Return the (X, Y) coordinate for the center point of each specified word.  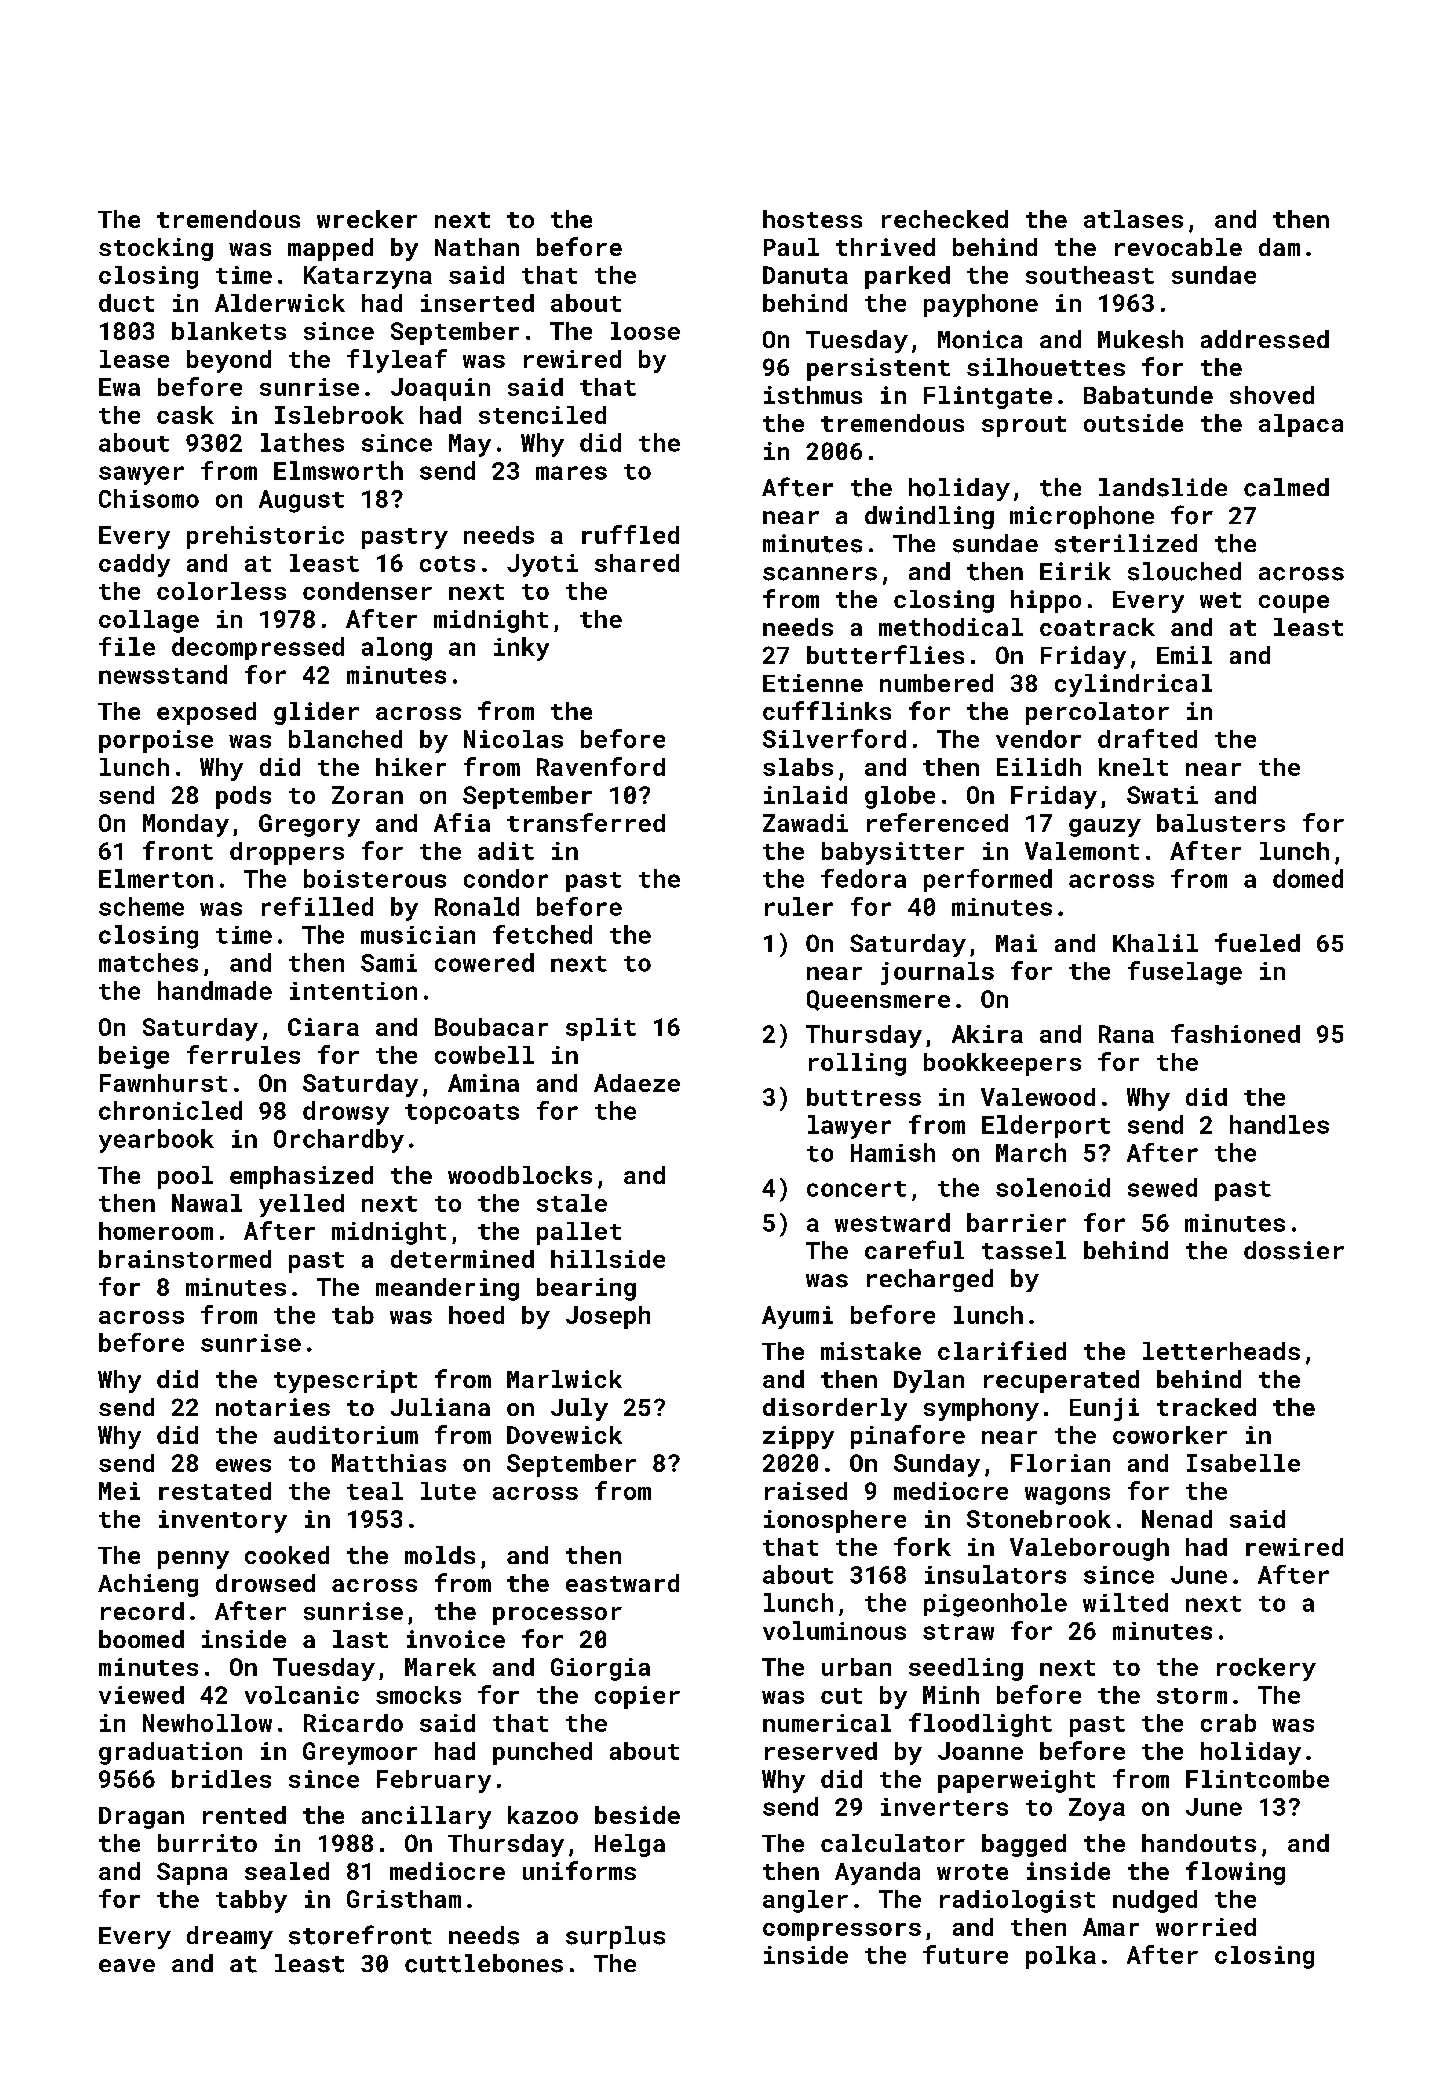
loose (645, 331)
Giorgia (600, 1669)
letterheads (1221, 1351)
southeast (1090, 275)
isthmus (813, 395)
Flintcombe (1257, 1779)
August (301, 501)
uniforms (579, 1870)
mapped (330, 249)
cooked (287, 1555)
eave (127, 1965)
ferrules (243, 1054)
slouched (1184, 571)
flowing (1235, 1873)
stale (572, 1203)
